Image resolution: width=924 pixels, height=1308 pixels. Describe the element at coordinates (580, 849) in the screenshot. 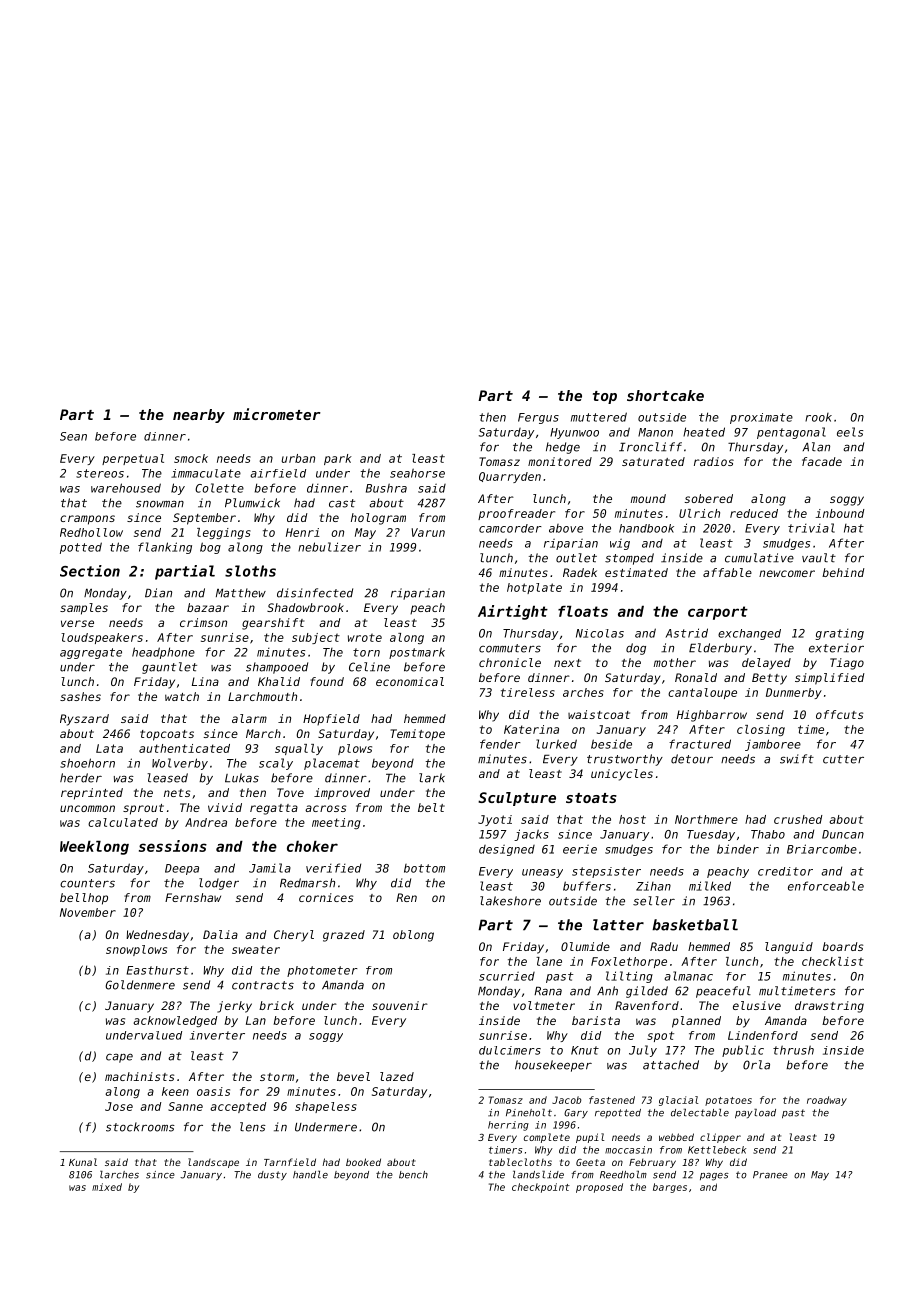

I see `eerie` at that location.
